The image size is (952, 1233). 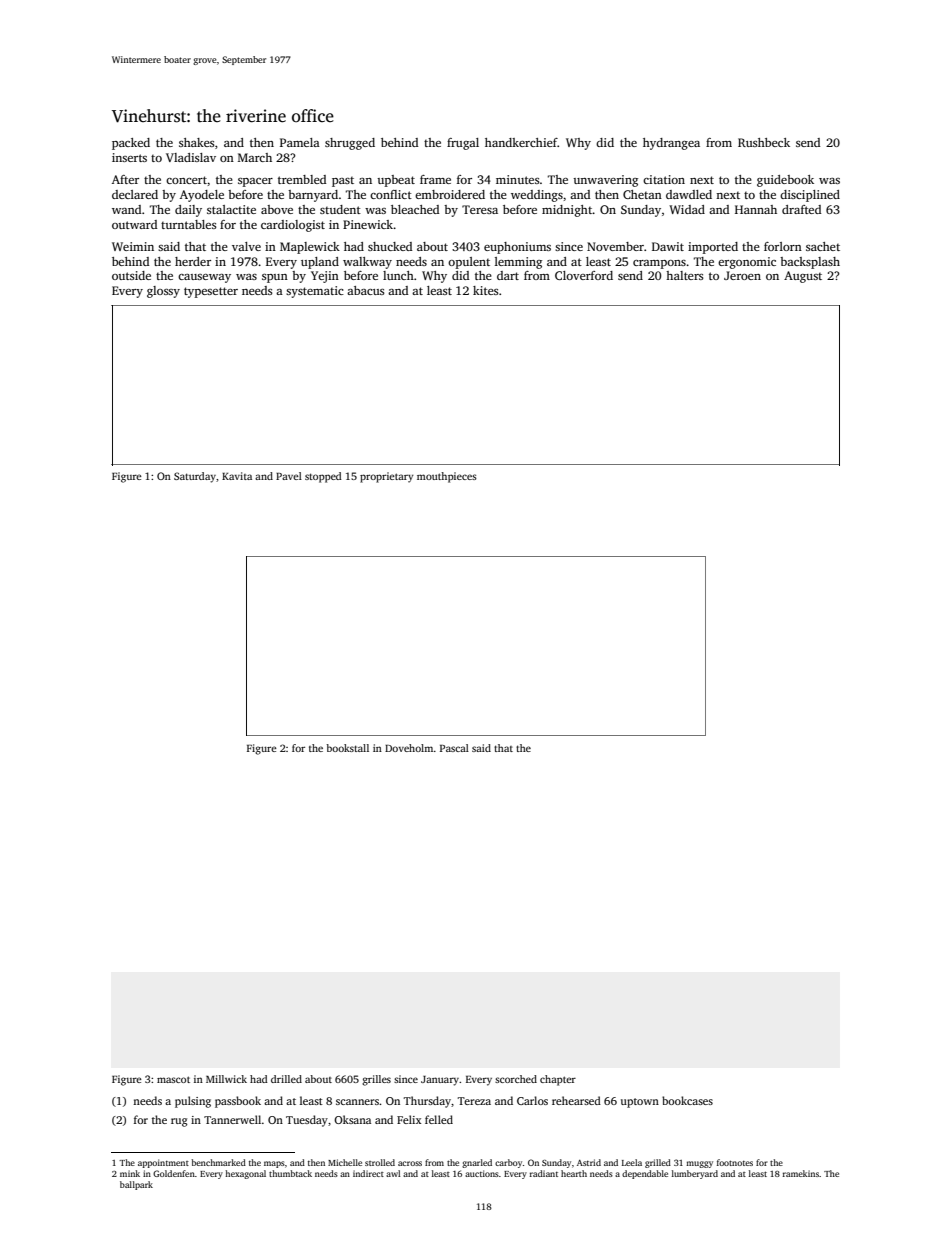 What do you see at coordinates (193, 1102) in the document?
I see `pulsing` at bounding box center [193, 1102].
